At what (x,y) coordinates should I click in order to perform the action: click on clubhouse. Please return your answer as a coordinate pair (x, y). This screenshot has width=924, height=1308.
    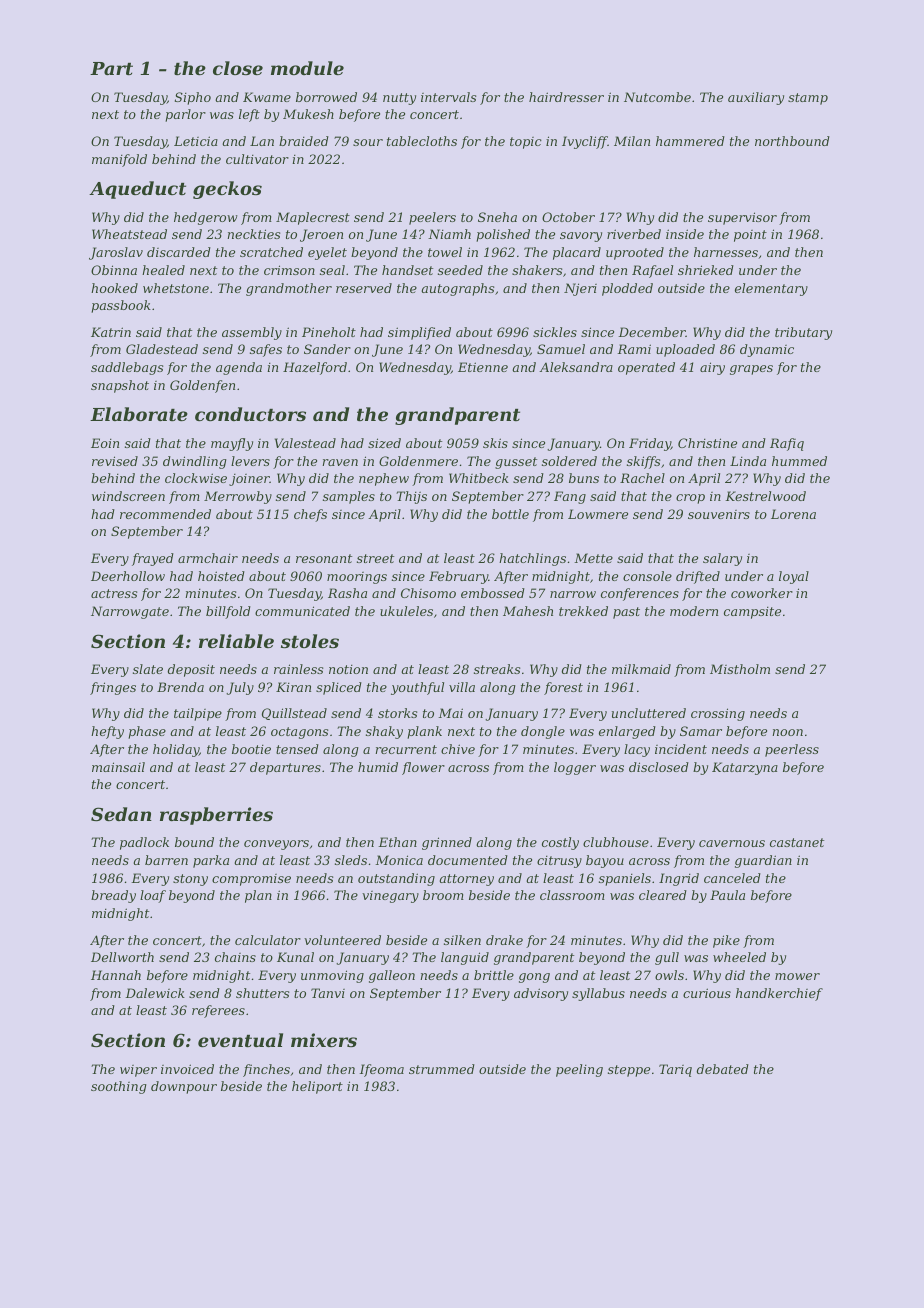
    Looking at the image, I should click on (616, 842).
